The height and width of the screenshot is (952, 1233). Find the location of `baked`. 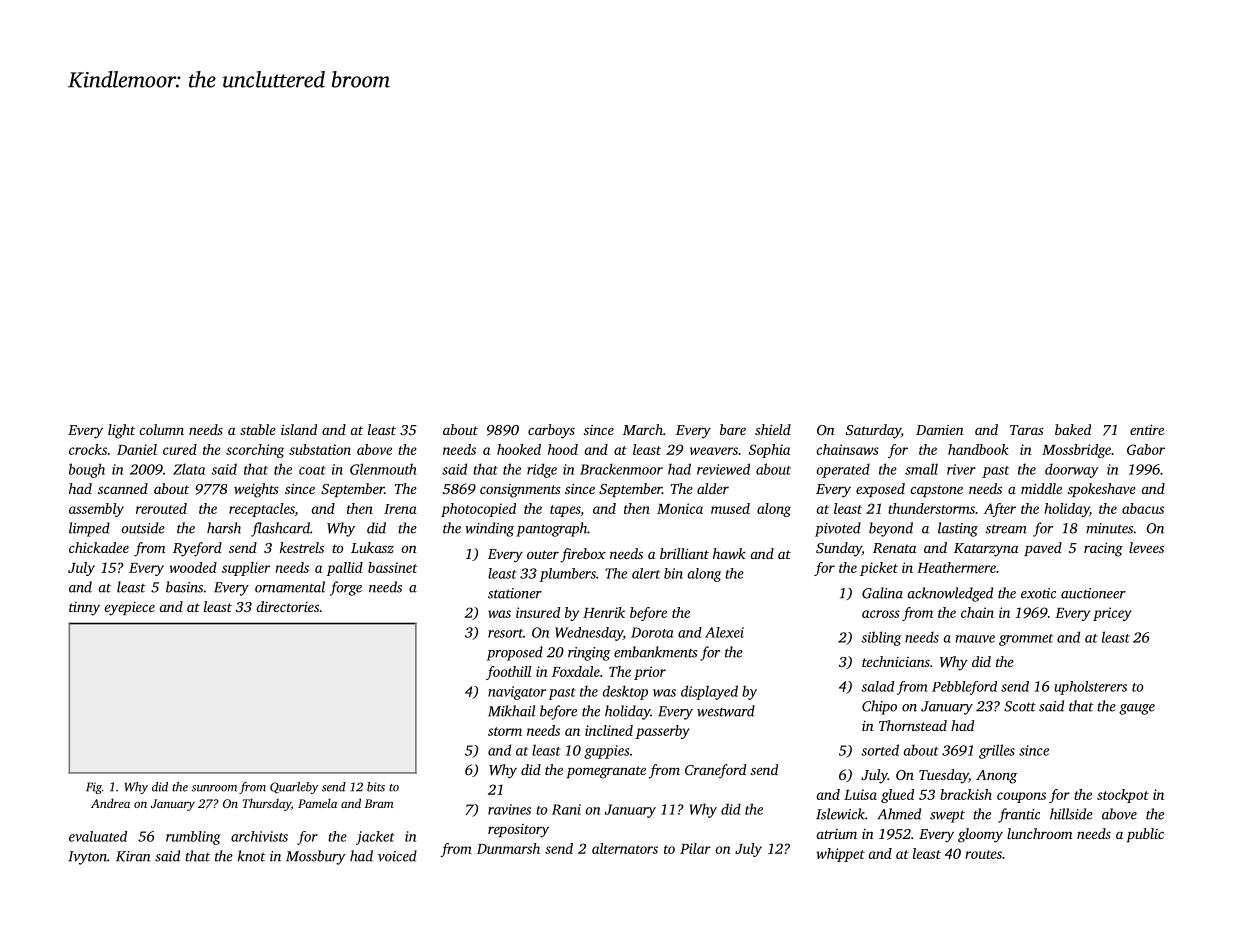

baked is located at coordinates (1073, 429).
